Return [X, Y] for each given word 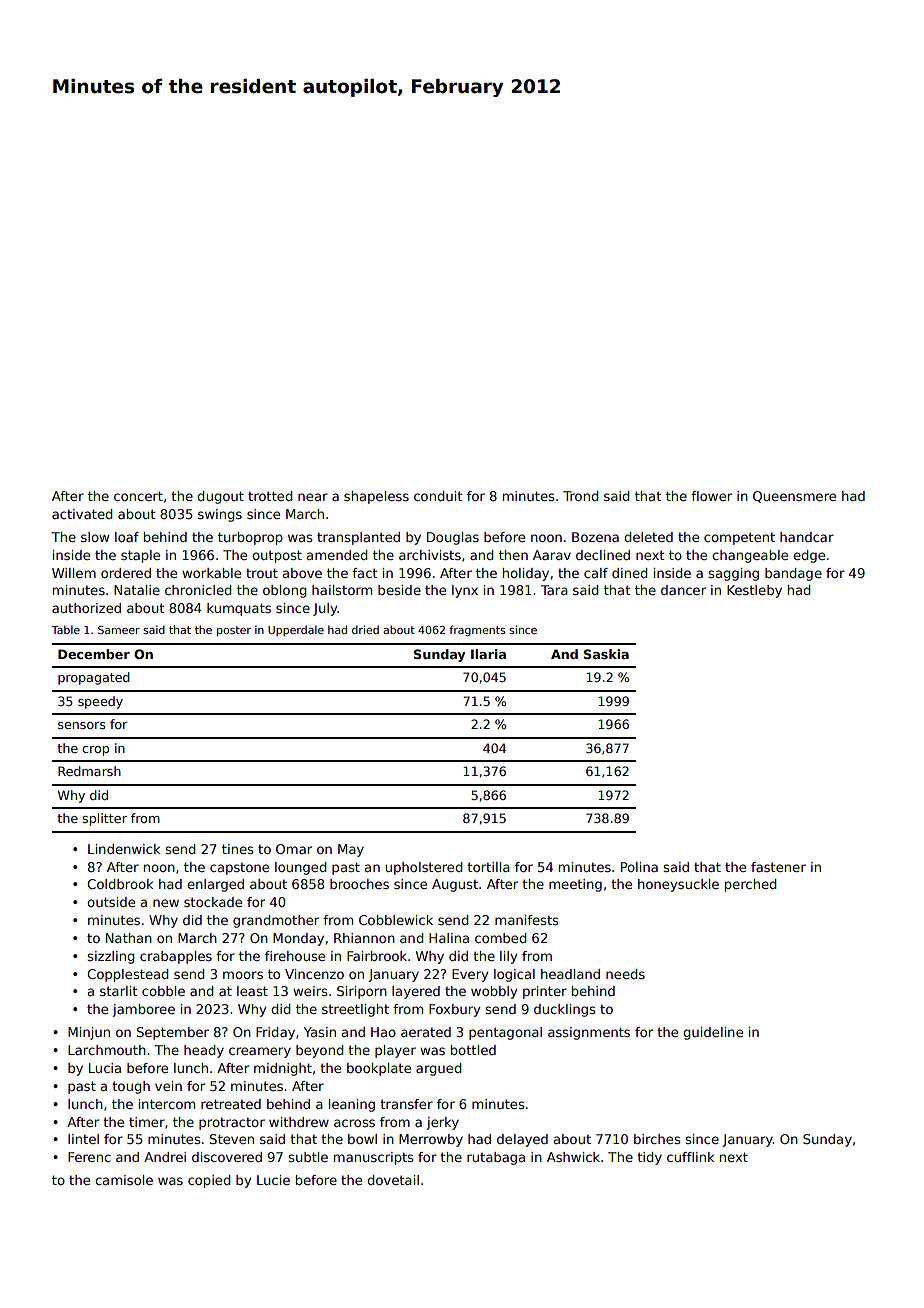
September [173, 1033]
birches [657, 1139]
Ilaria [488, 654]
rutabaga [496, 1158]
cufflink [690, 1157]
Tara [554, 590]
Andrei [165, 1157]
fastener [778, 867]
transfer [406, 1104]
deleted [648, 537]
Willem [74, 573]
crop [95, 751]
